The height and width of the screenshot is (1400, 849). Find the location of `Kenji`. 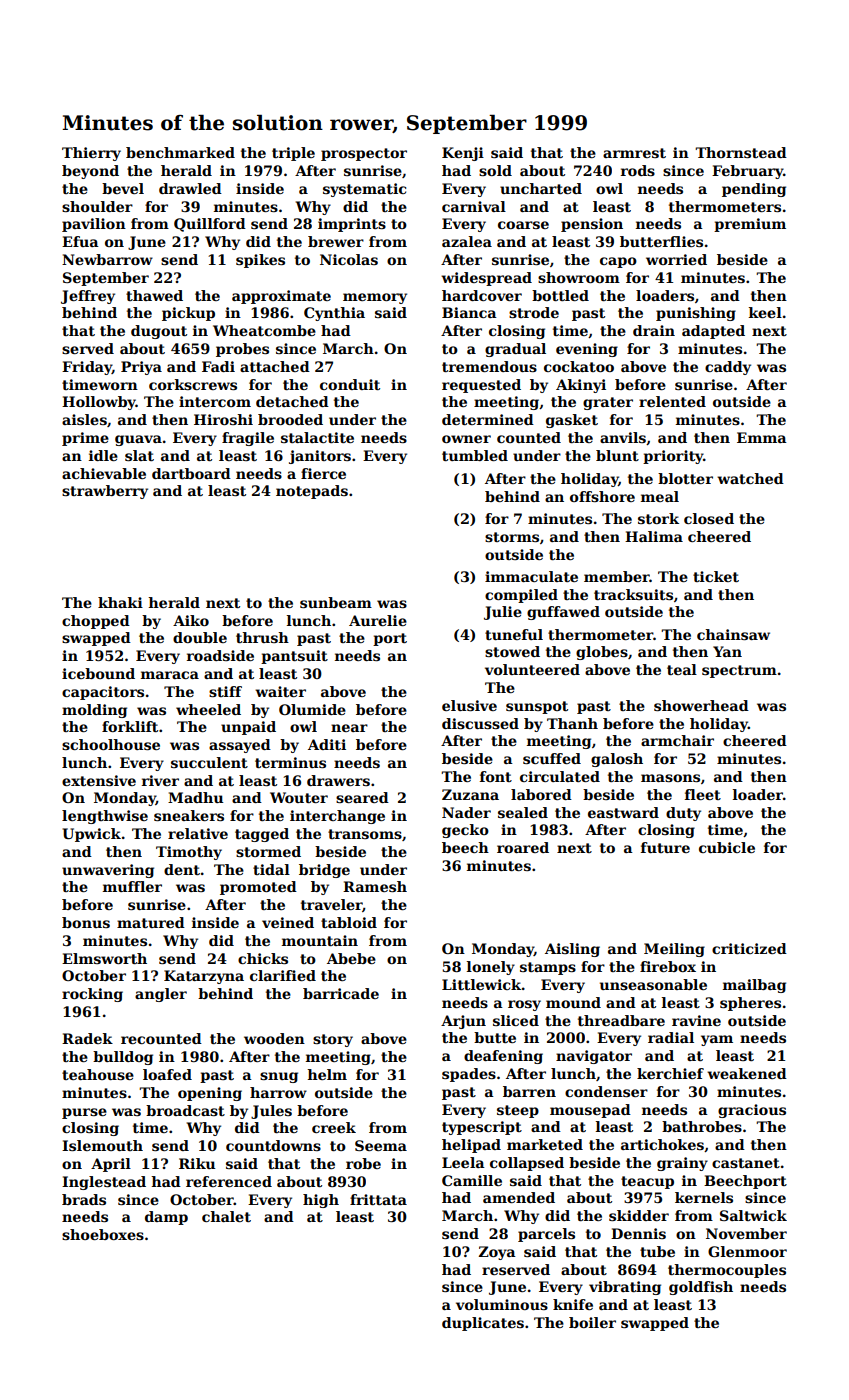

Kenji is located at coordinates (463, 154).
